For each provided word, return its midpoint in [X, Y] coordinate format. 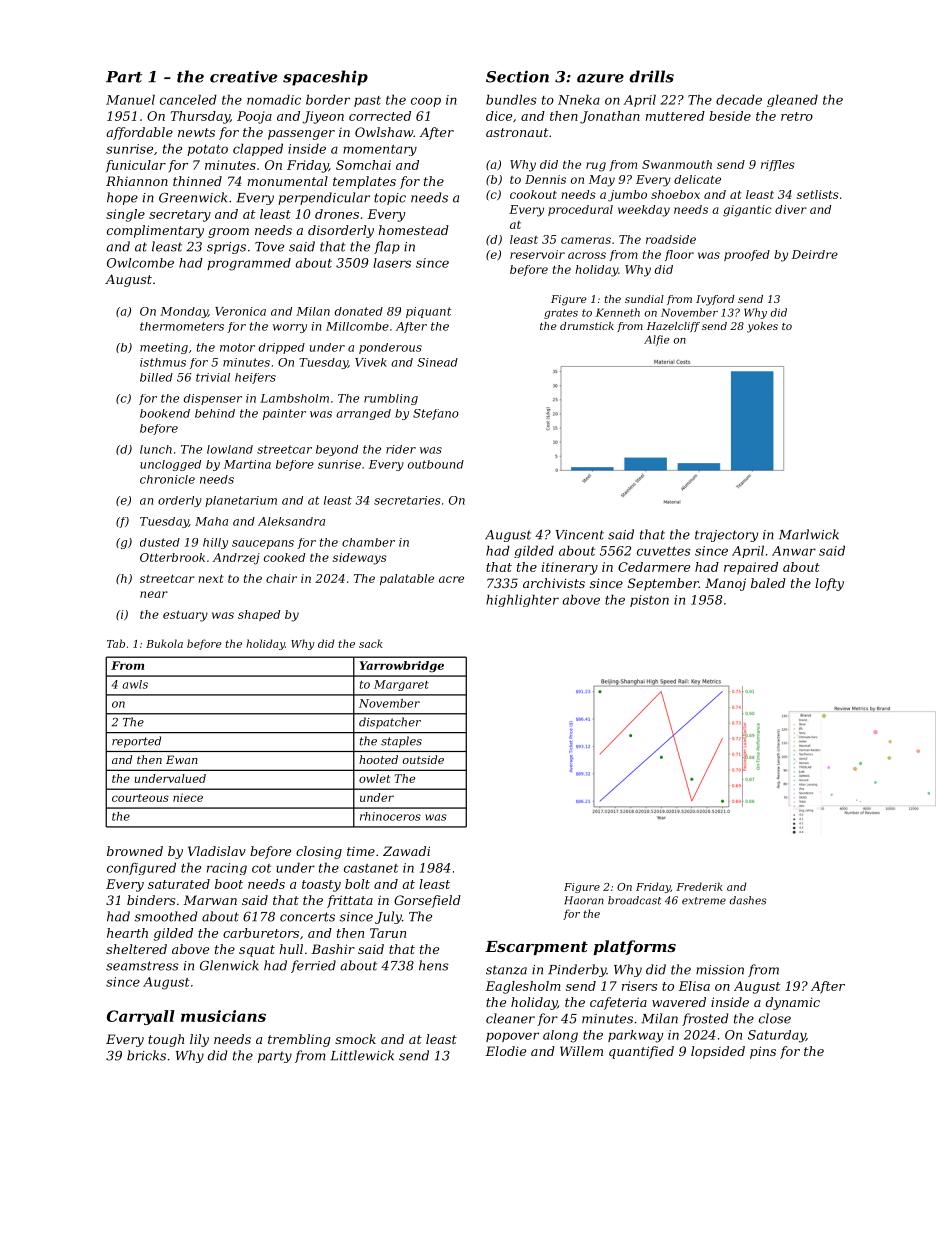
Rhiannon [137, 181]
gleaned [792, 100]
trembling [299, 1040]
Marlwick [809, 534]
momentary [380, 150]
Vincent [579, 535]
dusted [160, 542]
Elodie [505, 1051]
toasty [321, 886]
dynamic [793, 1003]
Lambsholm [294, 398]
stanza [506, 970]
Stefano [436, 414]
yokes [762, 327]
